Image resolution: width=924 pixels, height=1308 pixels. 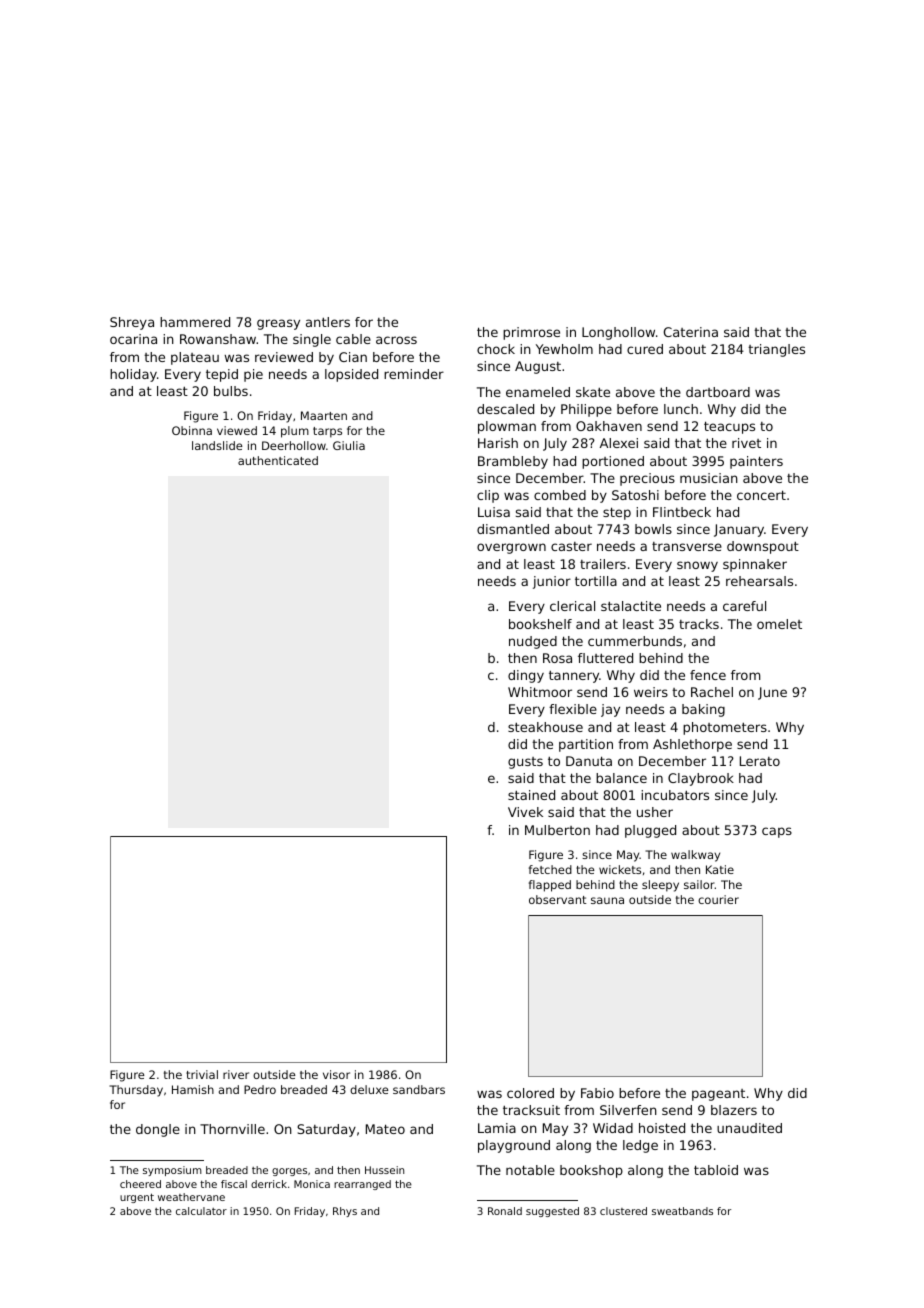 What do you see at coordinates (718, 899) in the image?
I see `courier` at bounding box center [718, 899].
